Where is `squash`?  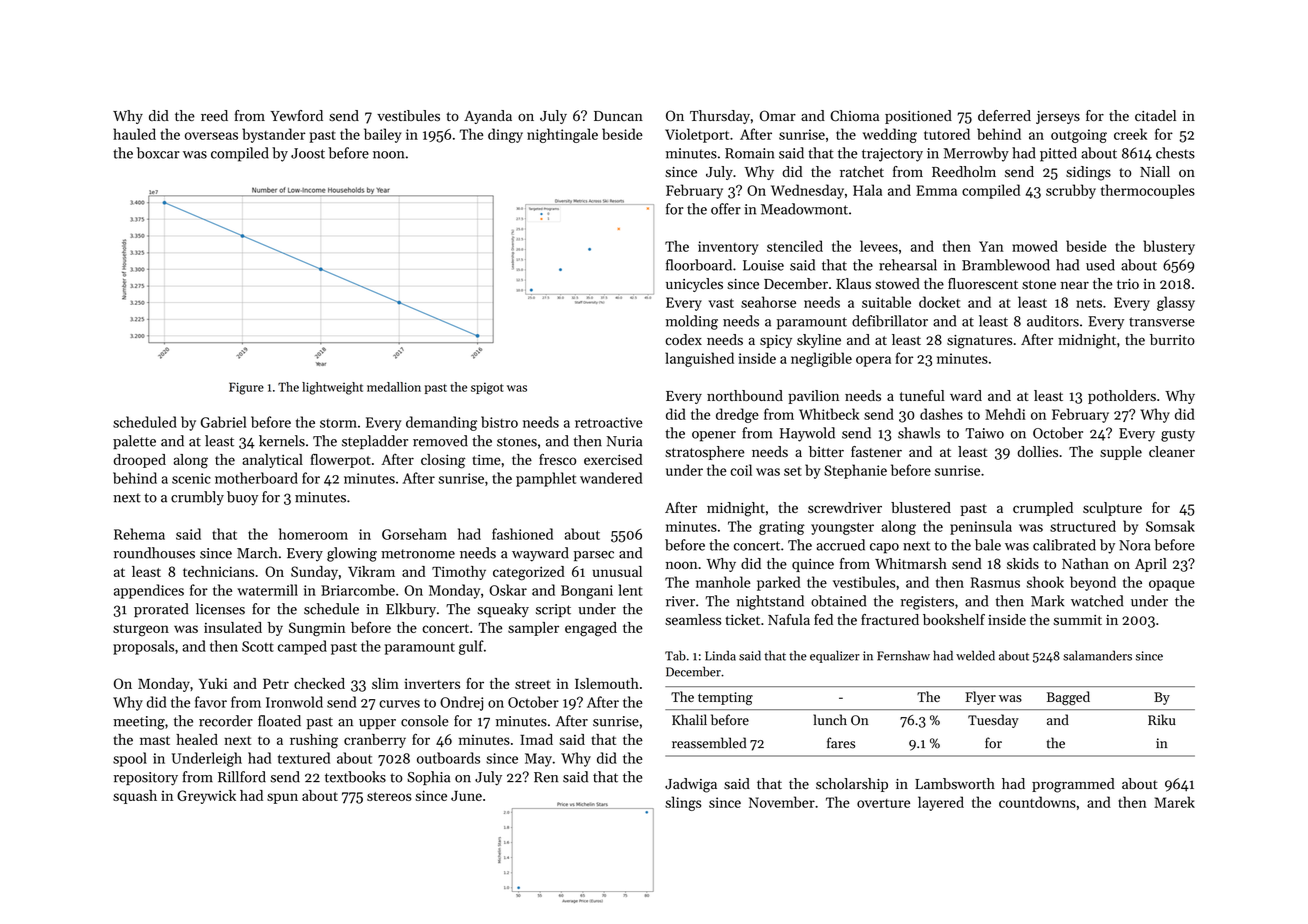
squash is located at coordinates (135, 797).
